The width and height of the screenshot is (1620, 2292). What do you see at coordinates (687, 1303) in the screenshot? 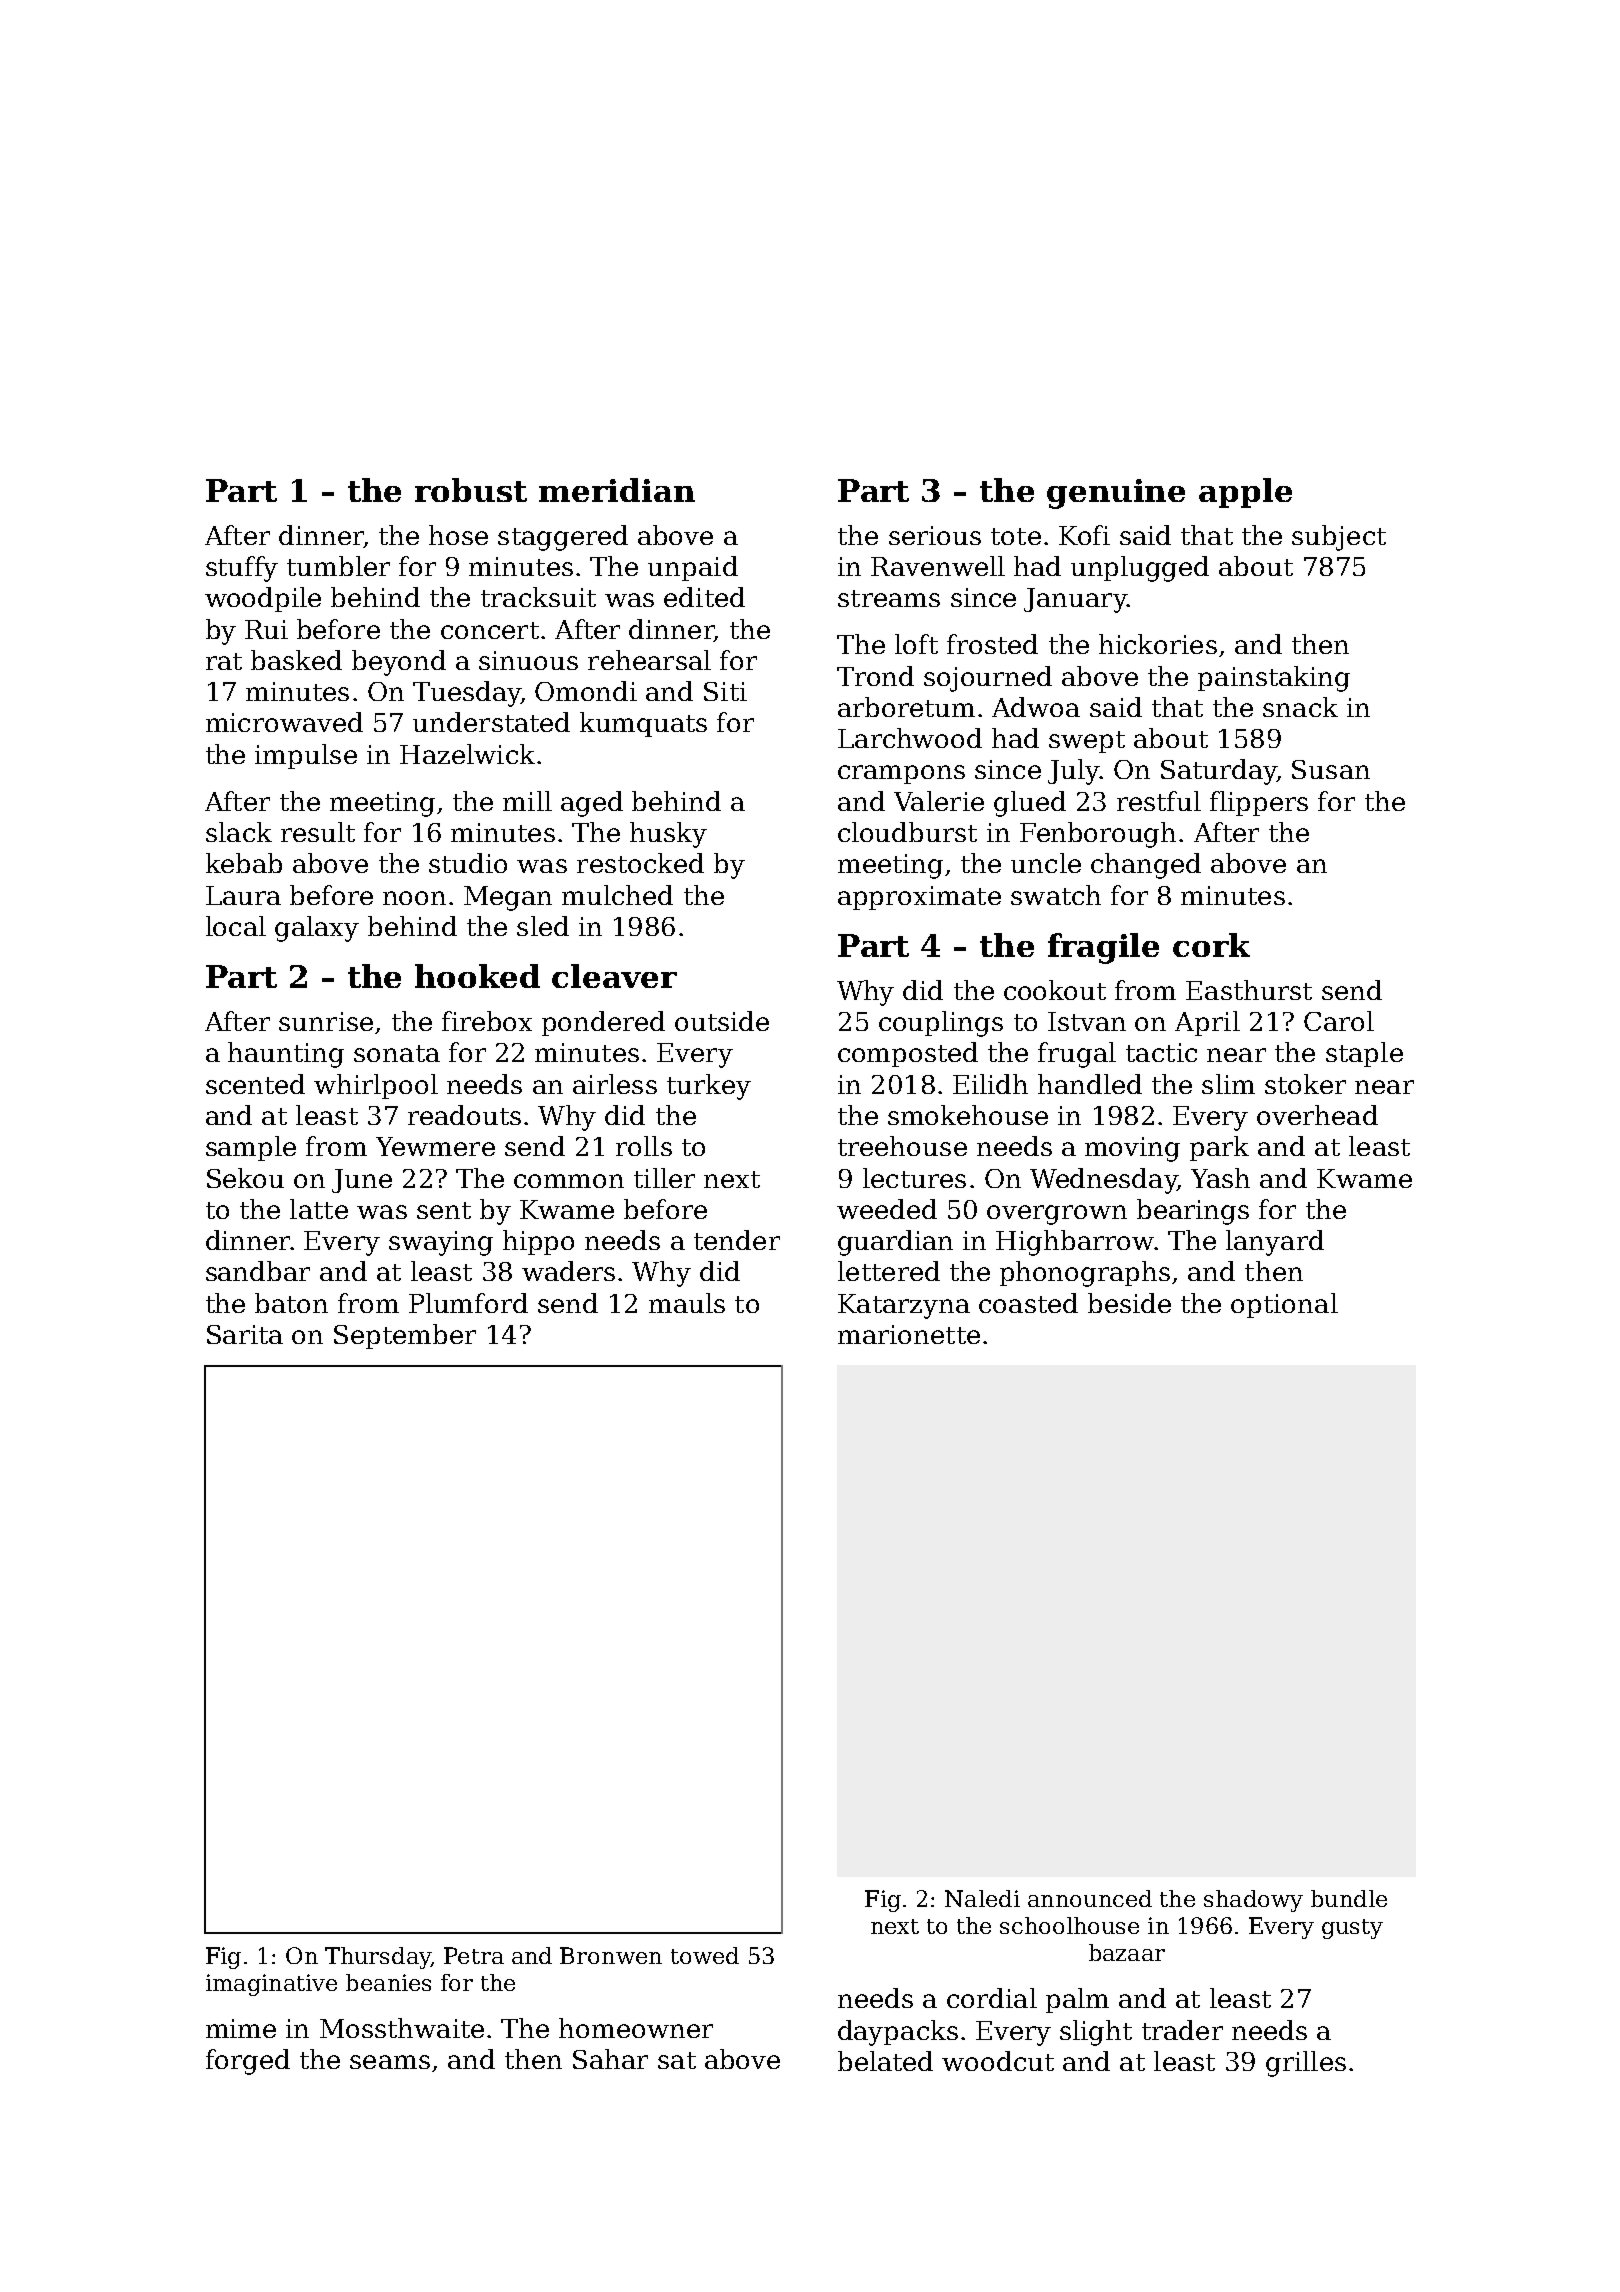
I see `mauls` at bounding box center [687, 1303].
